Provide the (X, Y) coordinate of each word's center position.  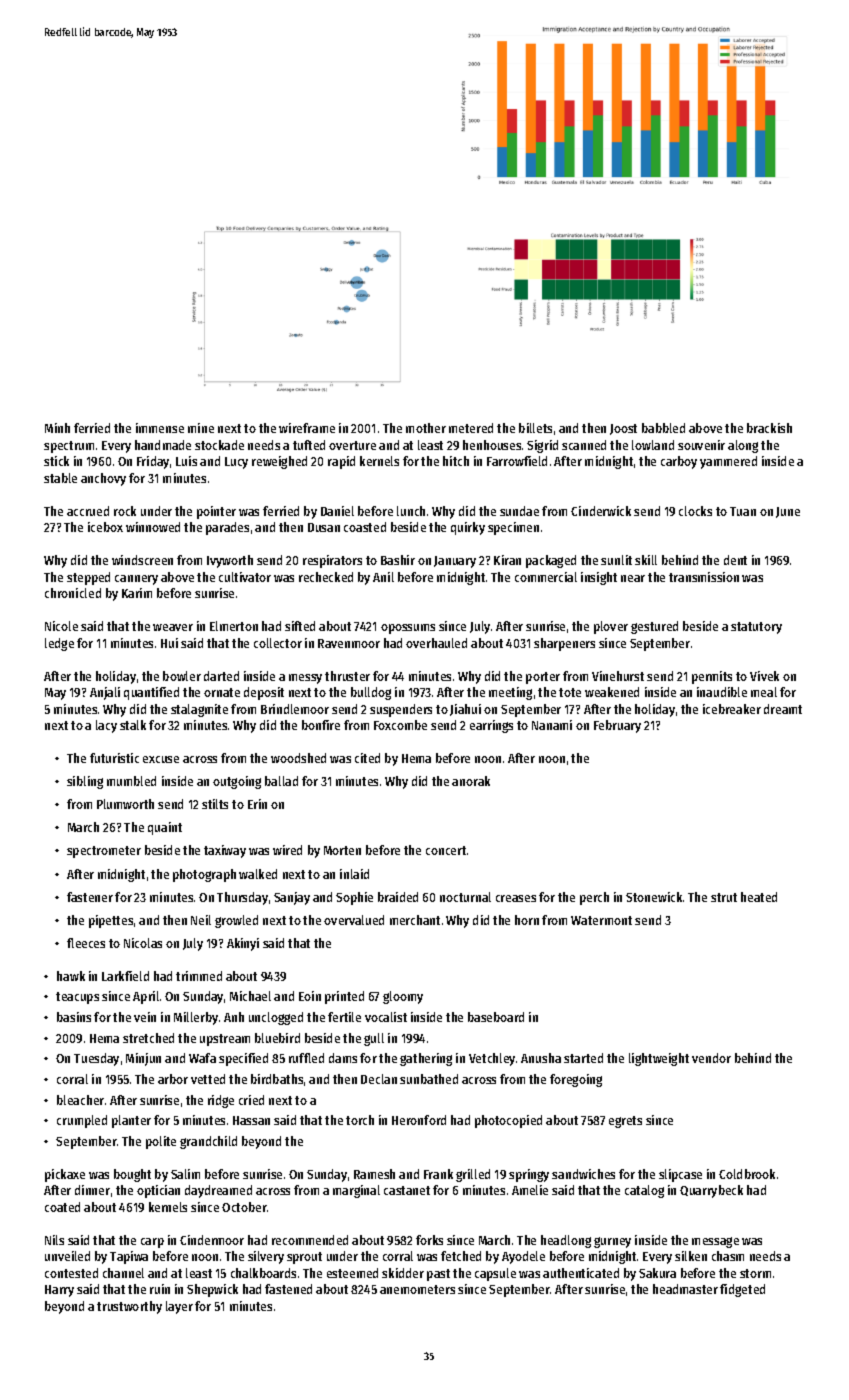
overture (352, 445)
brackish (769, 428)
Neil (201, 920)
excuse (161, 759)
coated (62, 1207)
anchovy (103, 479)
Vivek (764, 676)
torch (360, 1120)
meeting (510, 693)
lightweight (659, 1059)
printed (344, 997)
